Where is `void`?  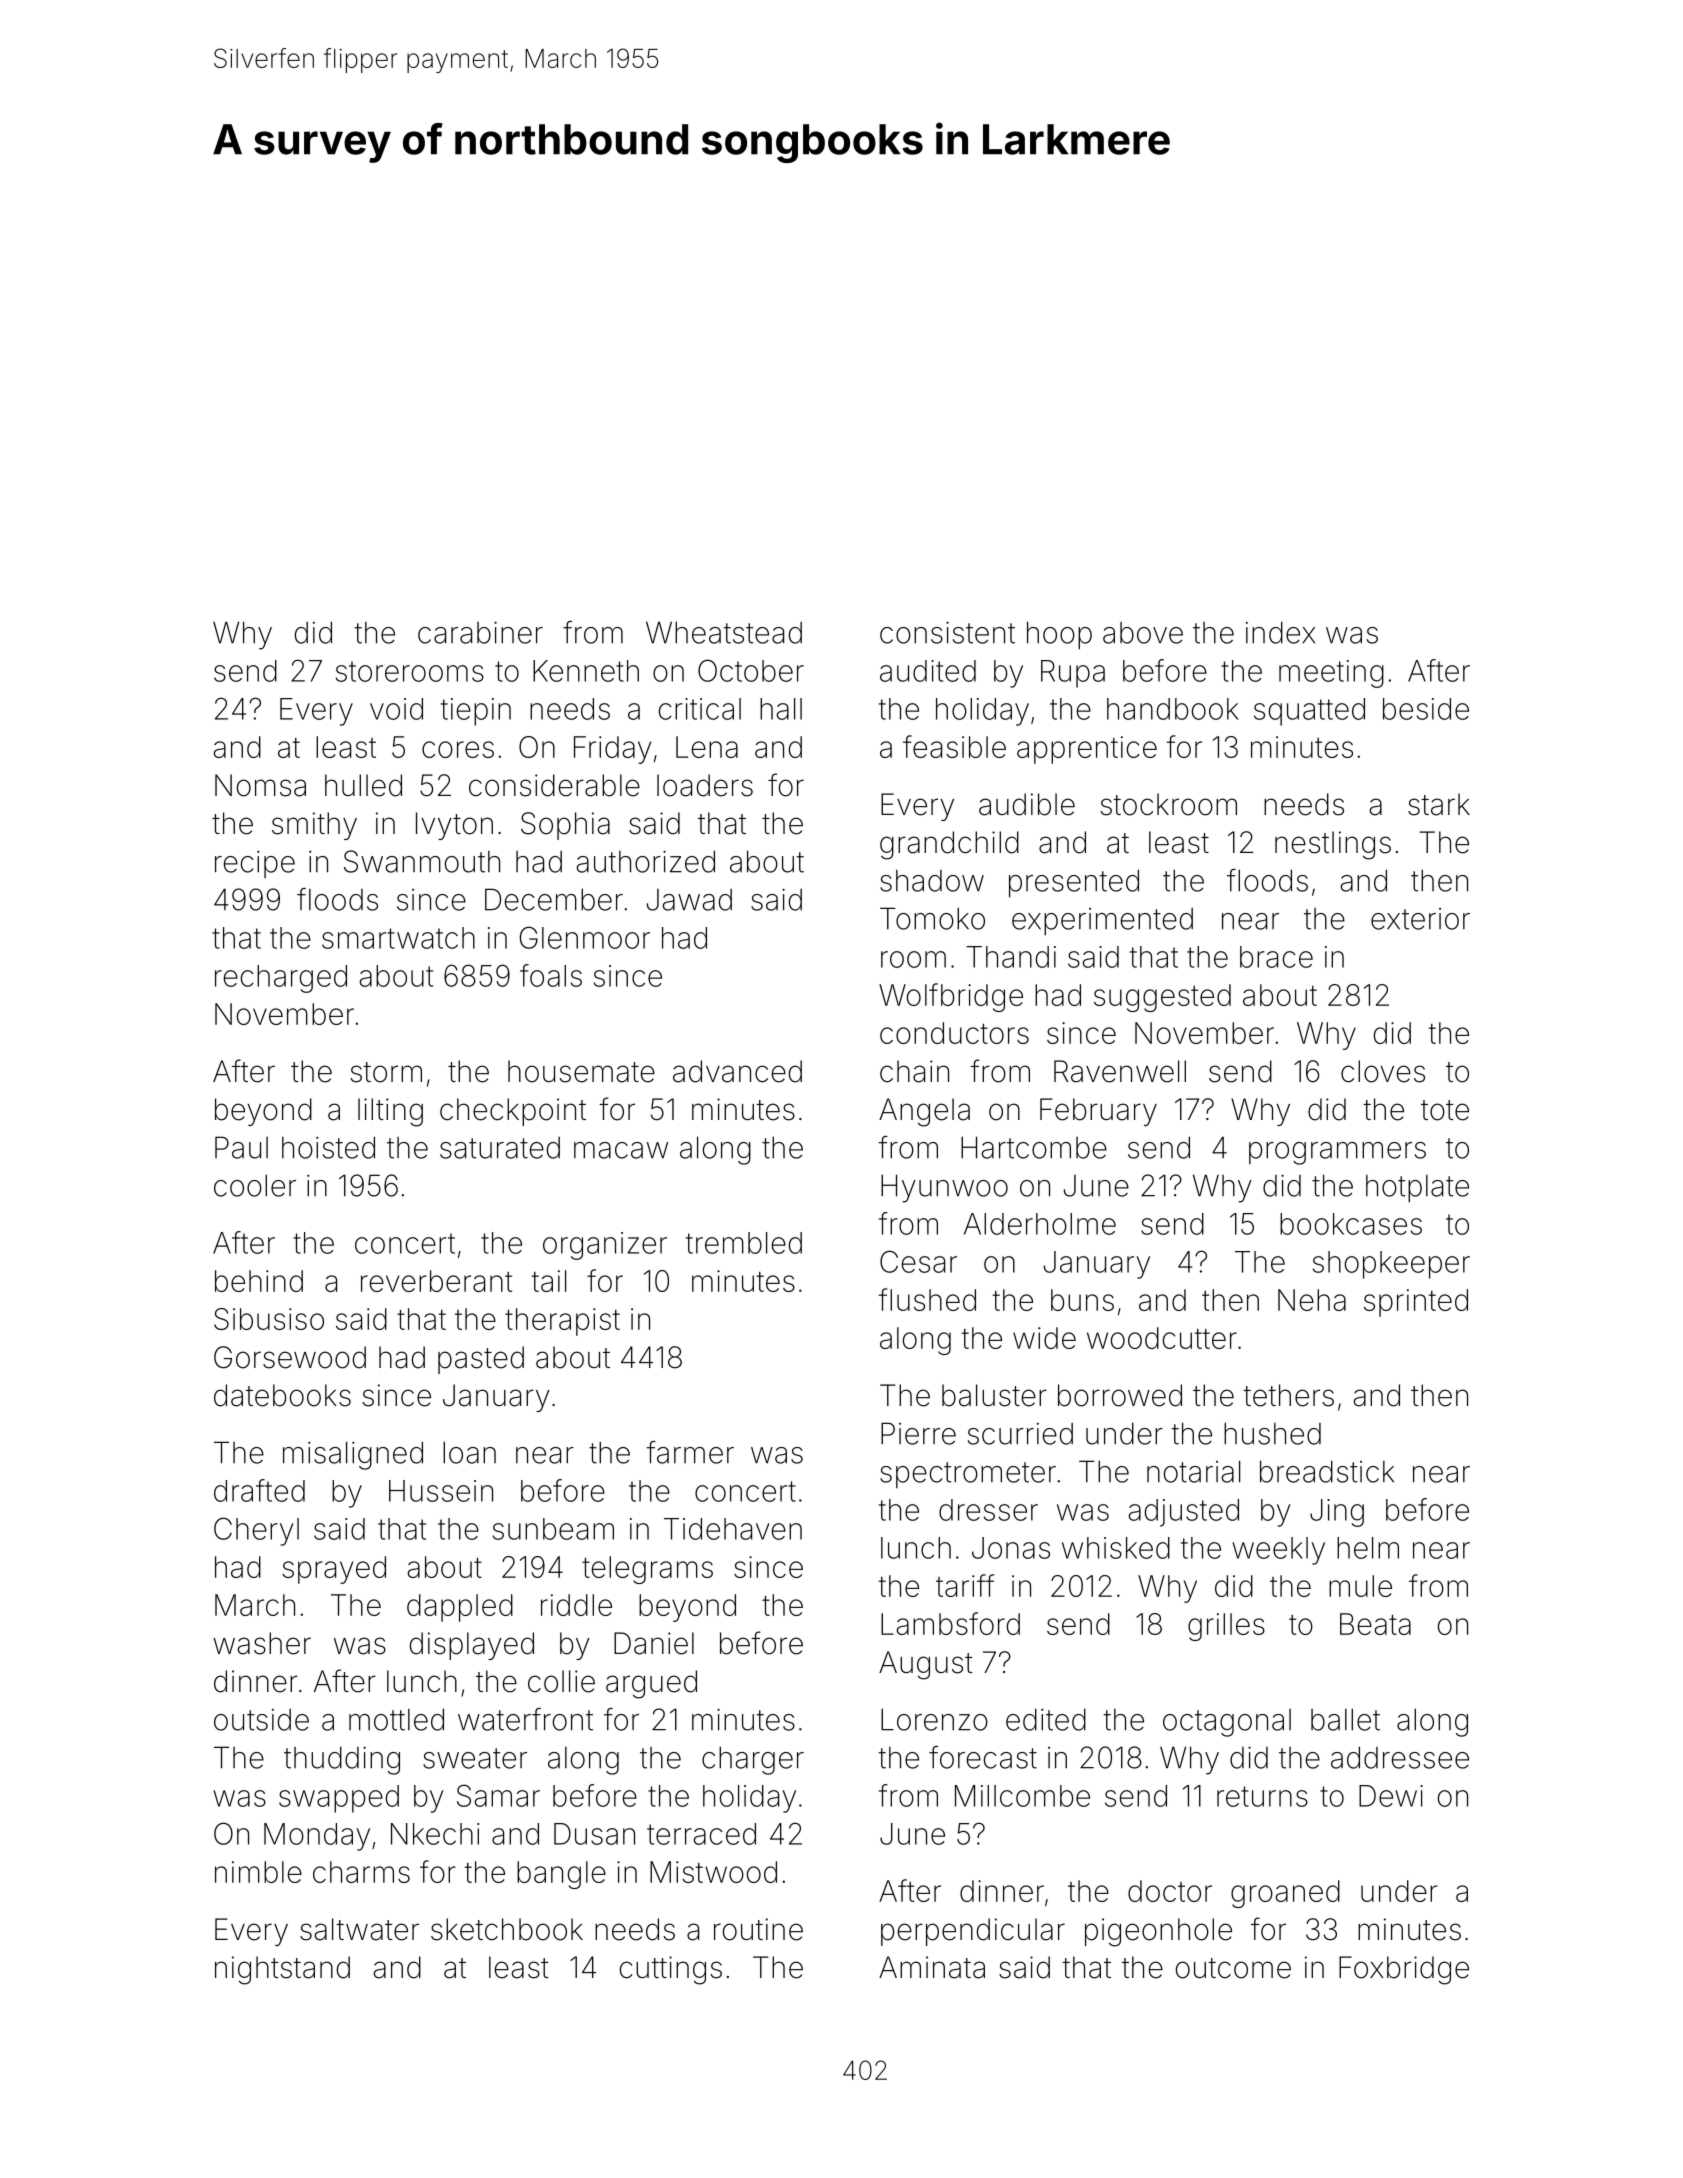 void is located at coordinates (396, 709).
